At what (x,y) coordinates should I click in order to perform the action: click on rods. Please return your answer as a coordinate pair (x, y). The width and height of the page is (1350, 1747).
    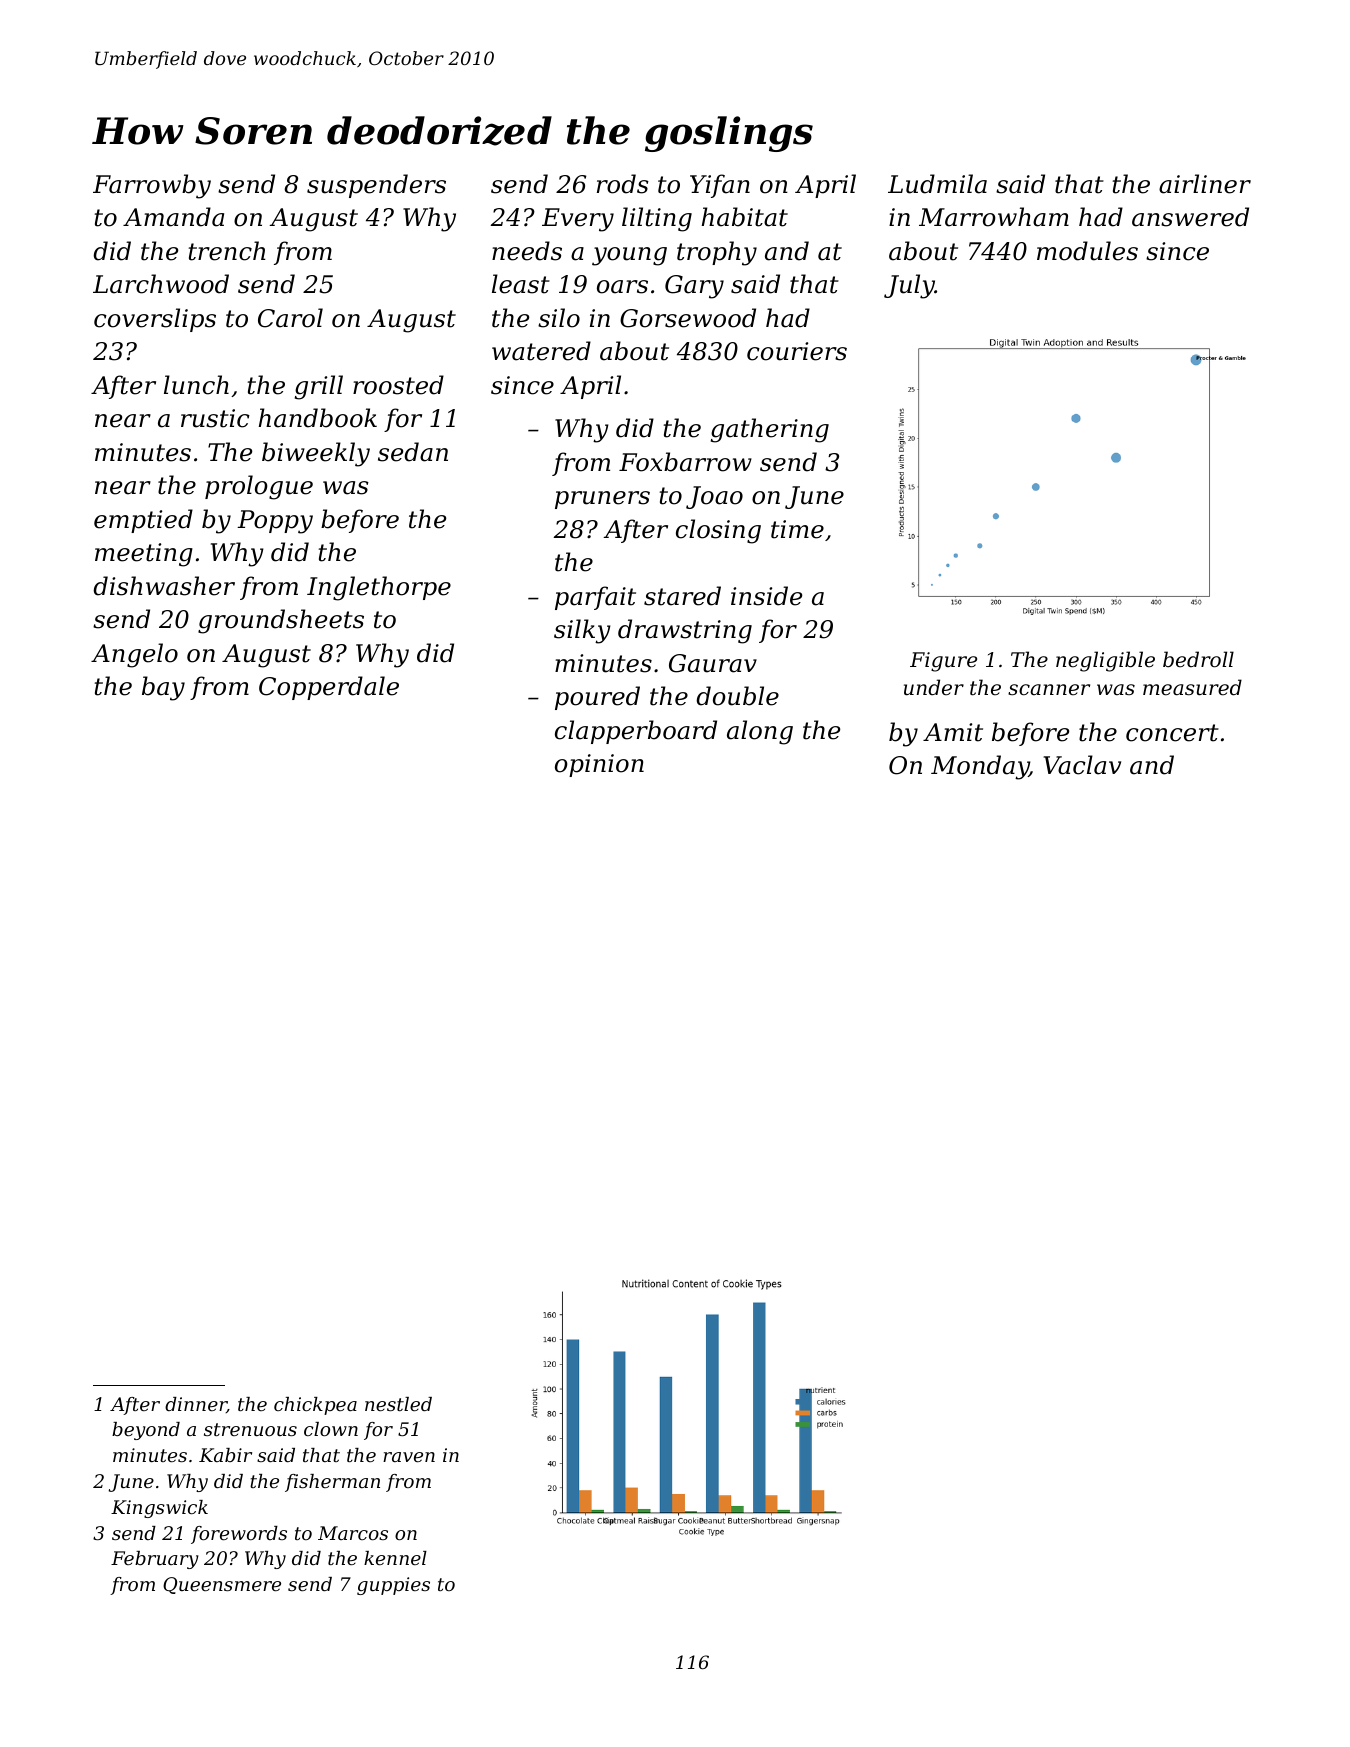
    Looking at the image, I should click on (623, 184).
